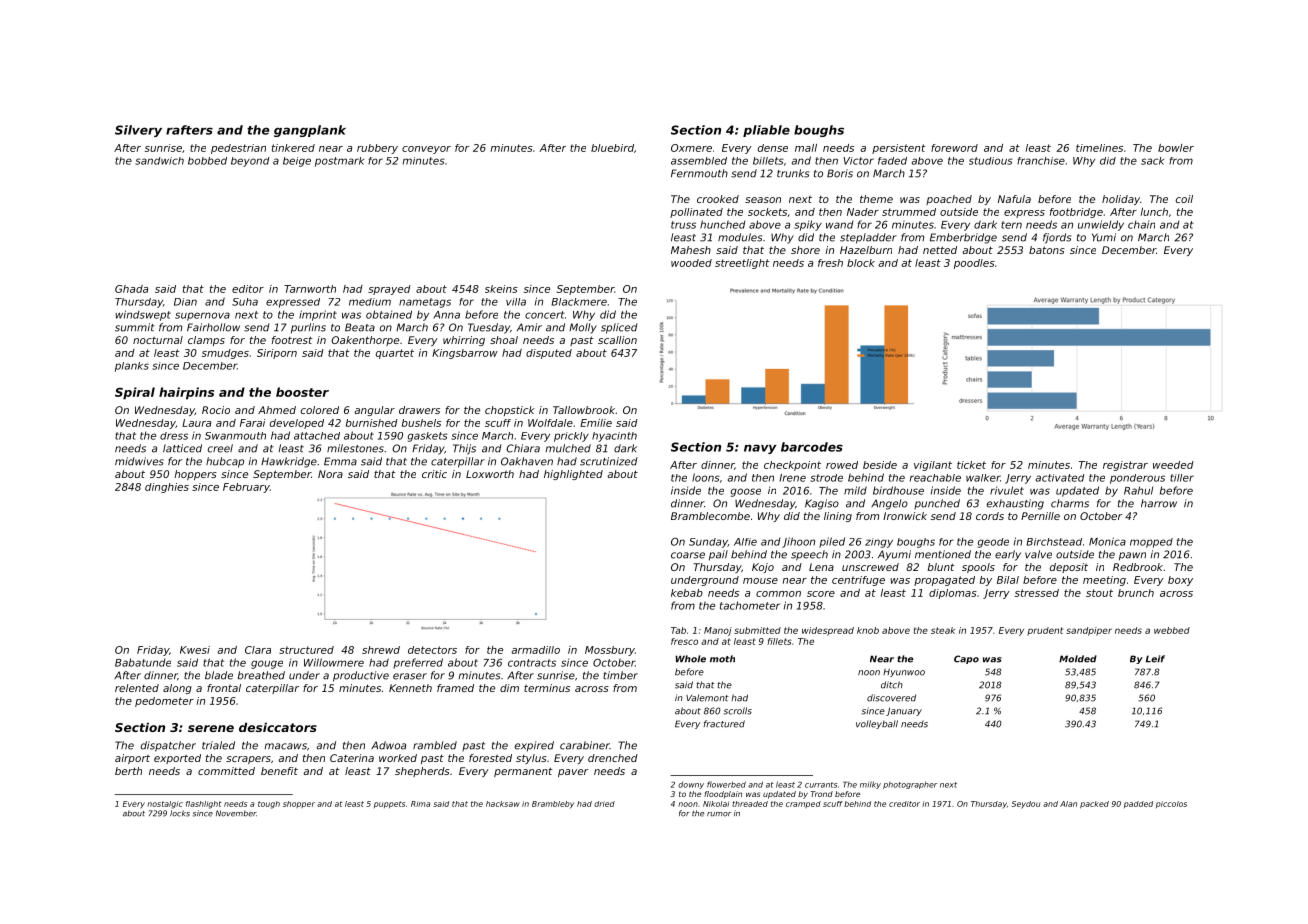 The width and height of the document is (1308, 924). What do you see at coordinates (604, 804) in the document?
I see `dried` at bounding box center [604, 804].
